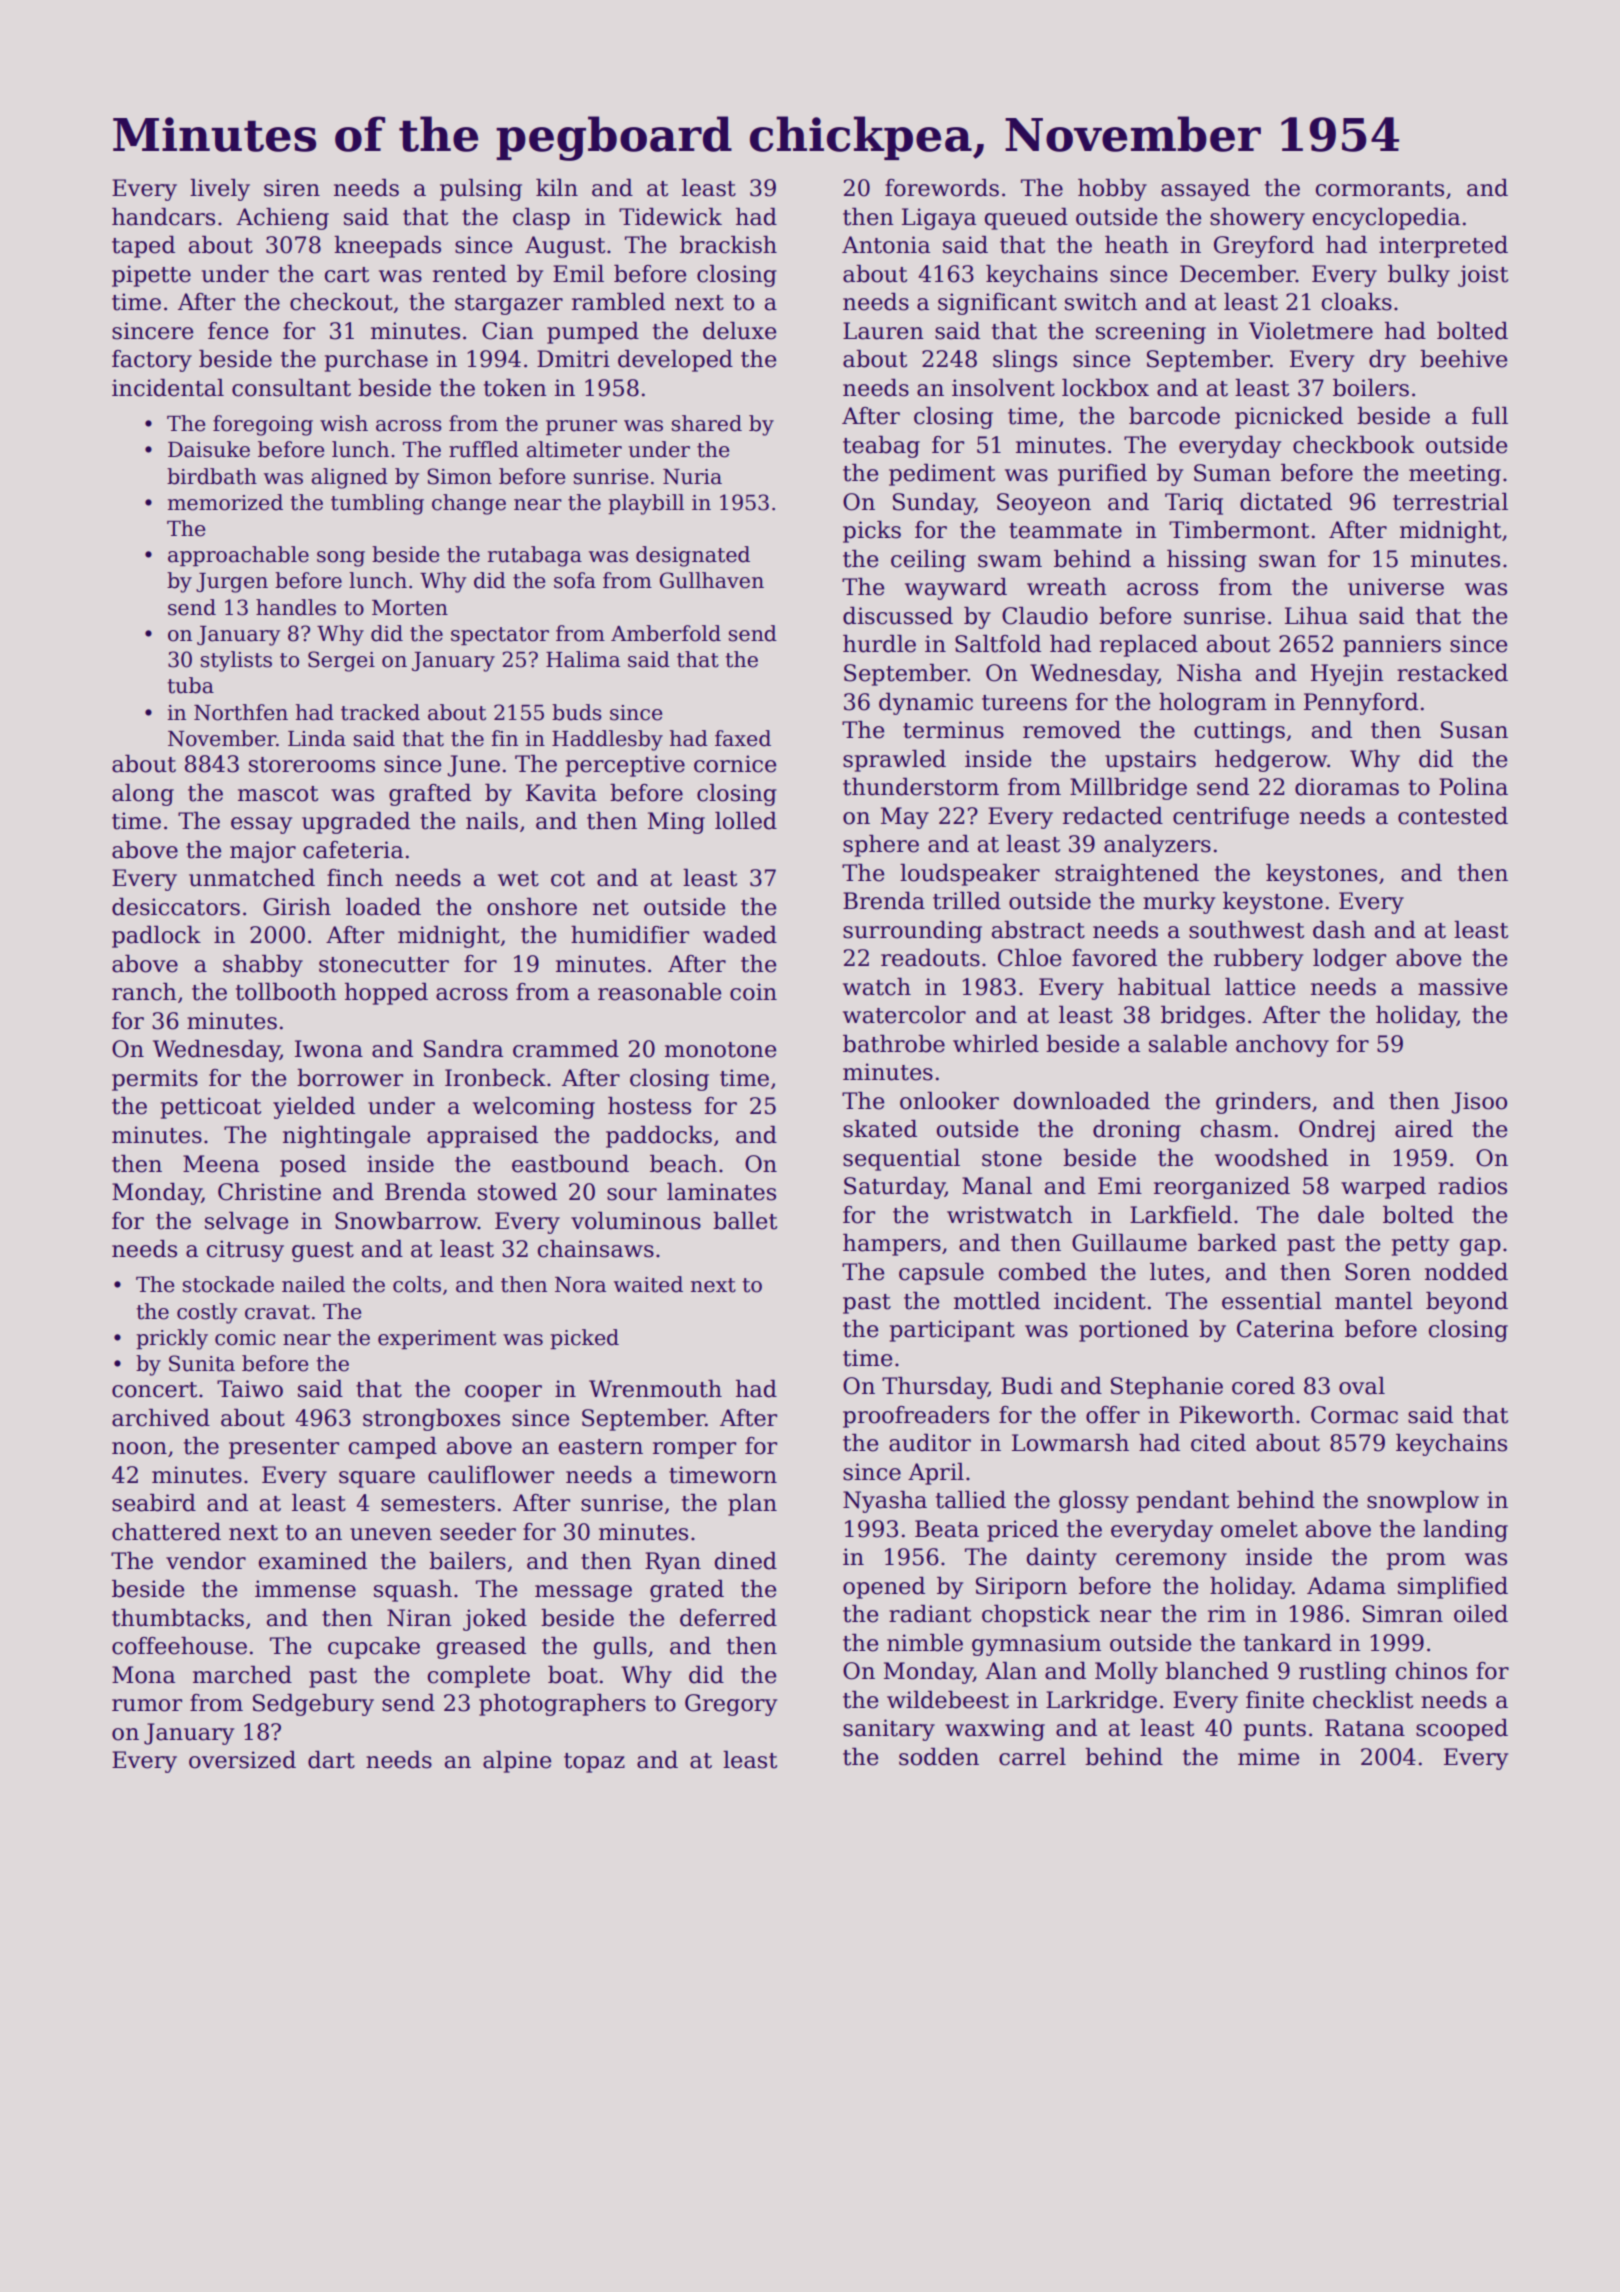  What do you see at coordinates (1419, 276) in the screenshot?
I see `bulky` at bounding box center [1419, 276].
